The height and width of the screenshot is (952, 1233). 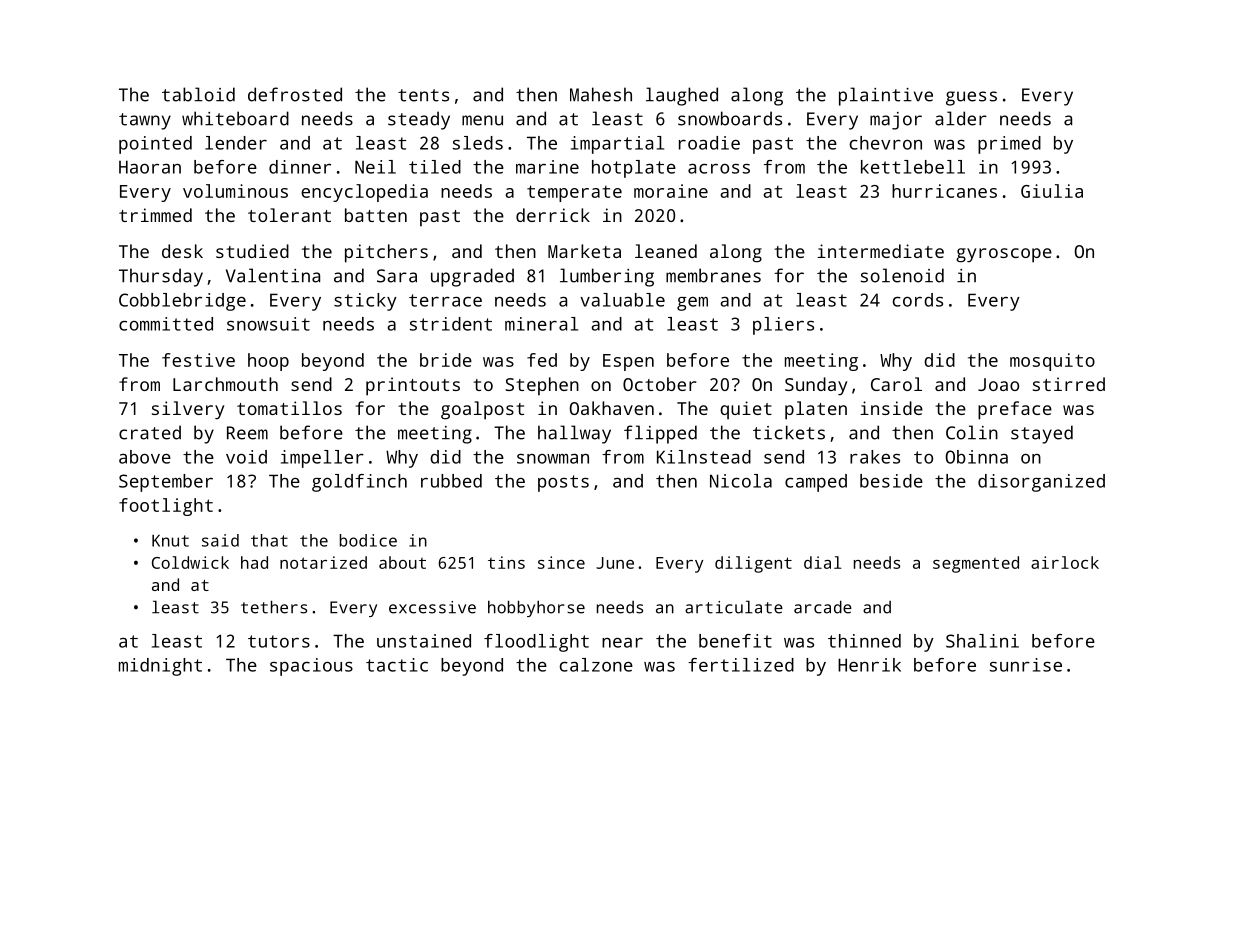 What do you see at coordinates (574, 434) in the screenshot?
I see `hallway` at bounding box center [574, 434].
